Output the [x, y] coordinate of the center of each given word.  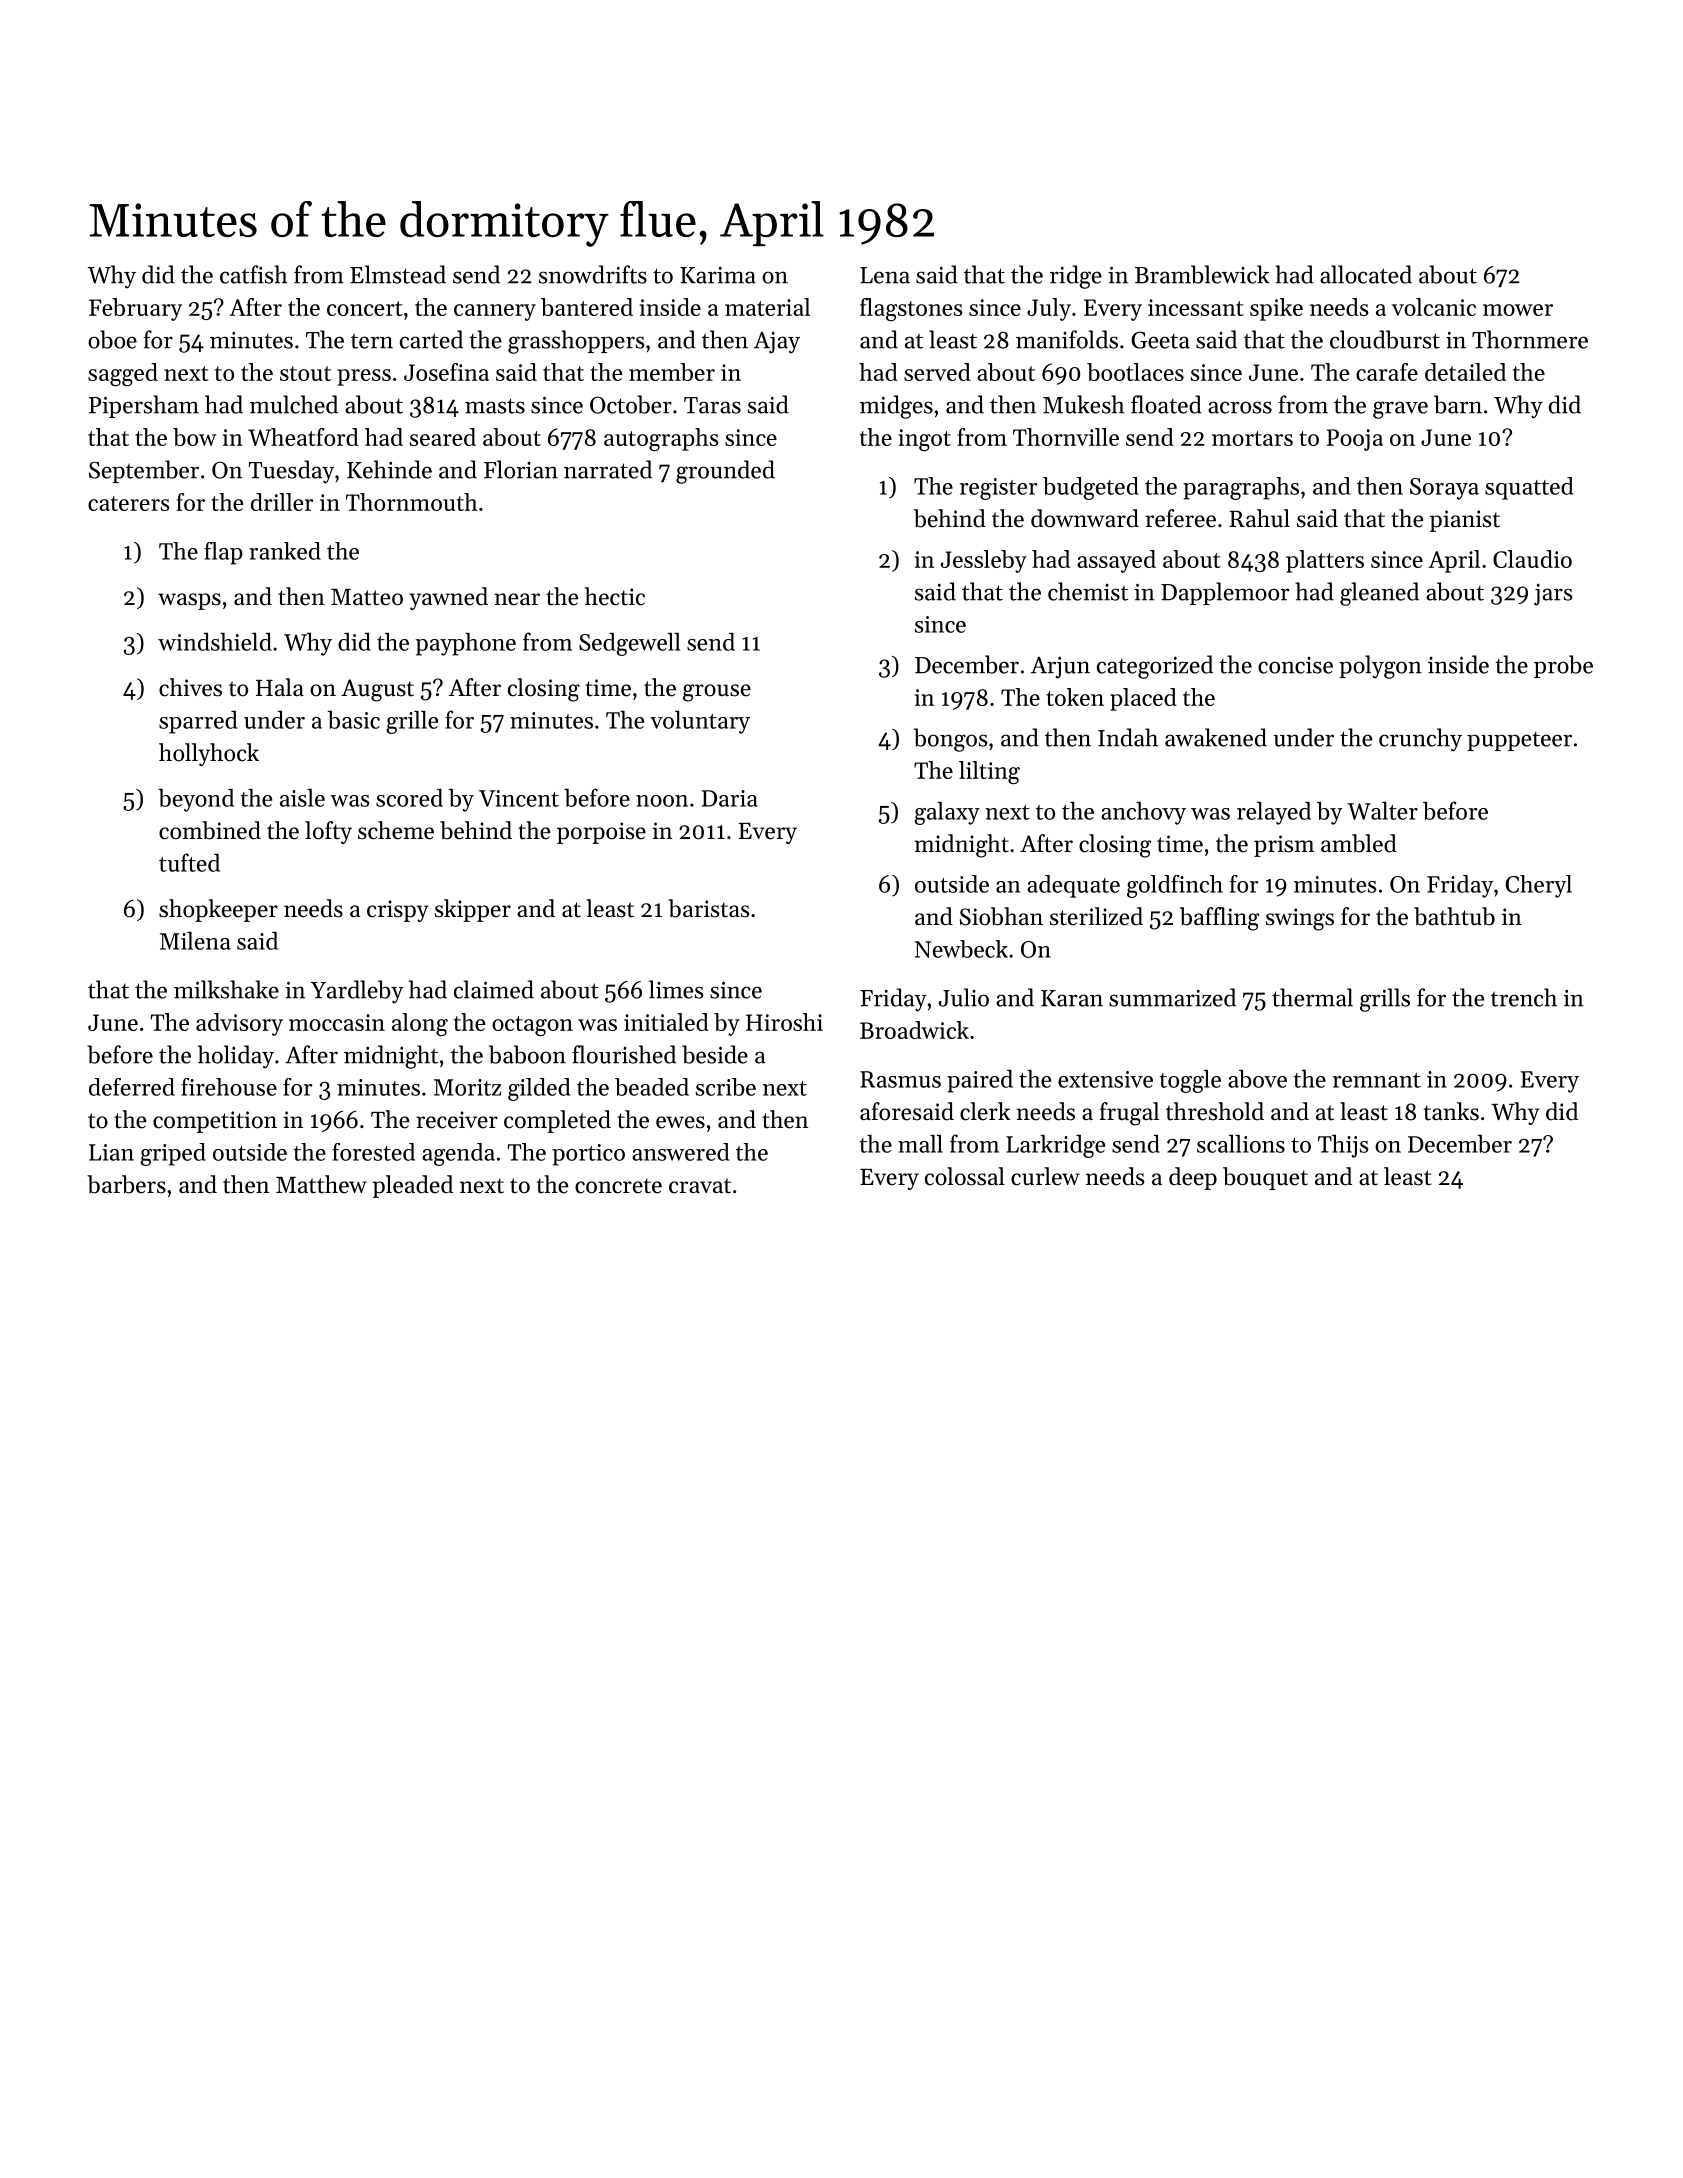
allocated [1366, 274]
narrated [608, 469]
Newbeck [961, 949]
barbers [126, 1184]
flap [223, 553]
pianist [1465, 521]
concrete [618, 1186]
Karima [718, 275]
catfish [254, 274]
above [1257, 1078]
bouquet [1265, 1178]
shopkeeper [218, 910]
